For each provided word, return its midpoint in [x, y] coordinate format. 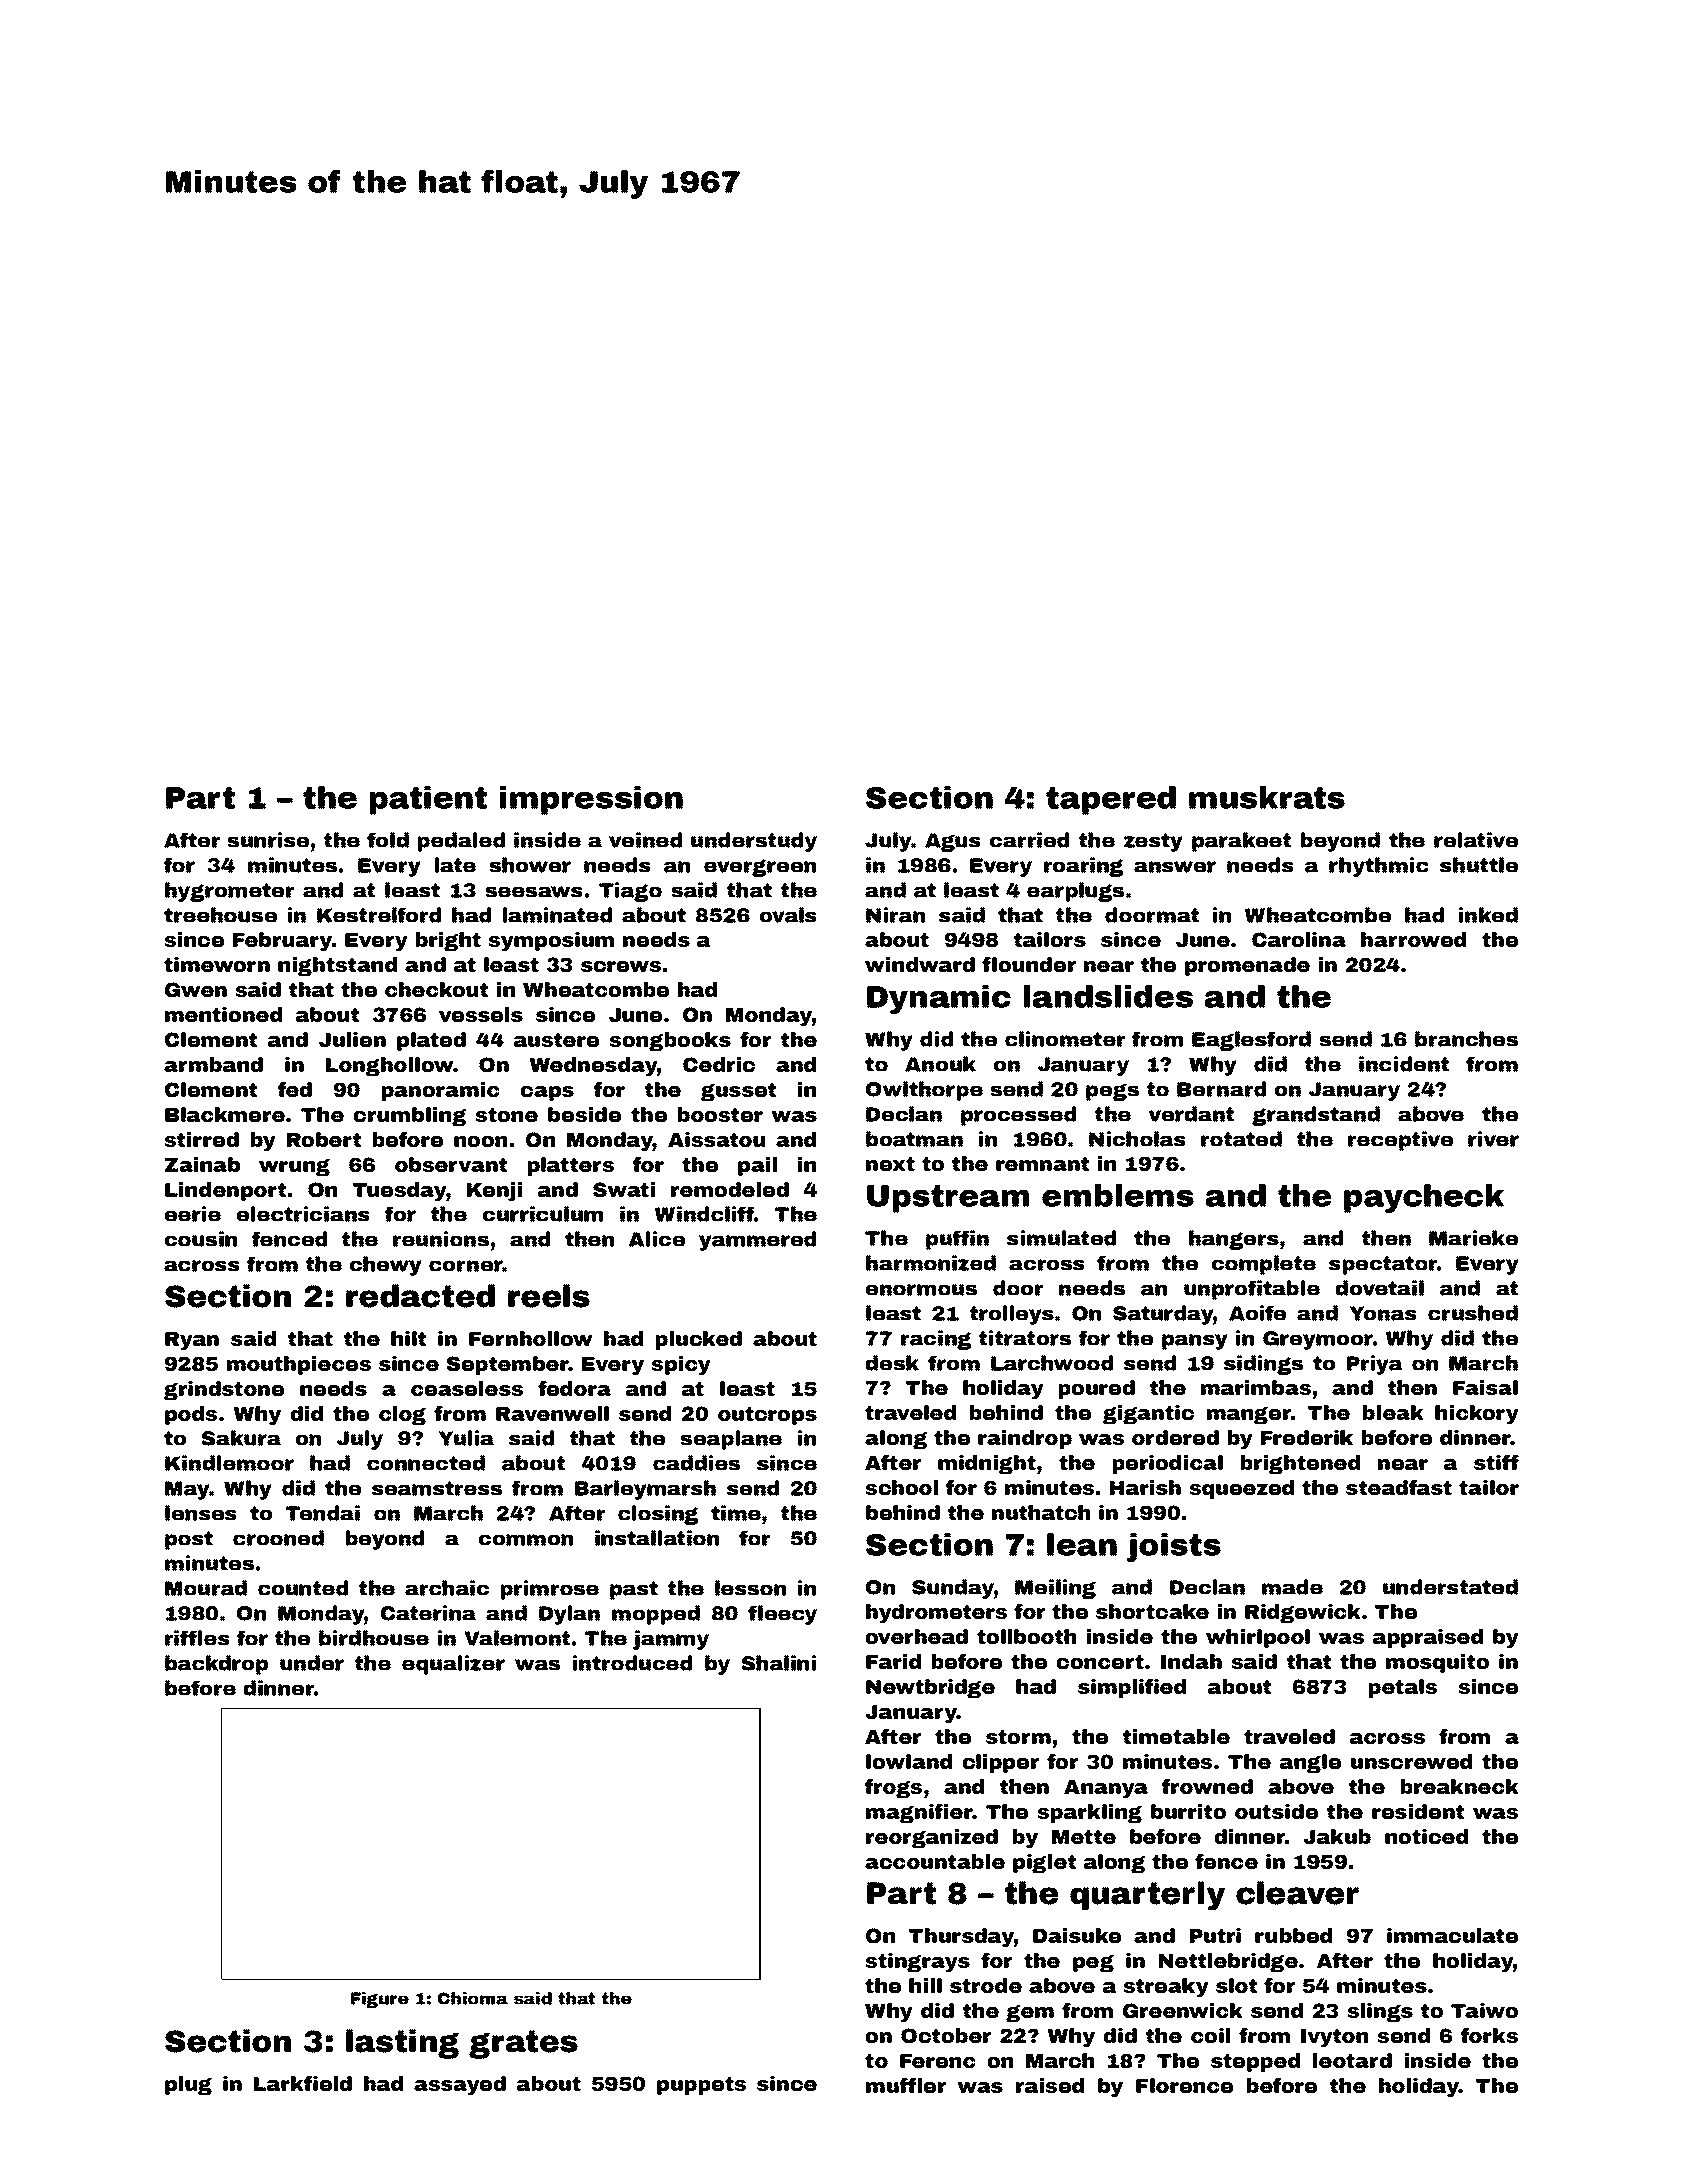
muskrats [1267, 797]
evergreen [760, 868]
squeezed [1241, 1489]
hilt [408, 1338]
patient [428, 800]
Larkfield [303, 2083]
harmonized [931, 1263]
